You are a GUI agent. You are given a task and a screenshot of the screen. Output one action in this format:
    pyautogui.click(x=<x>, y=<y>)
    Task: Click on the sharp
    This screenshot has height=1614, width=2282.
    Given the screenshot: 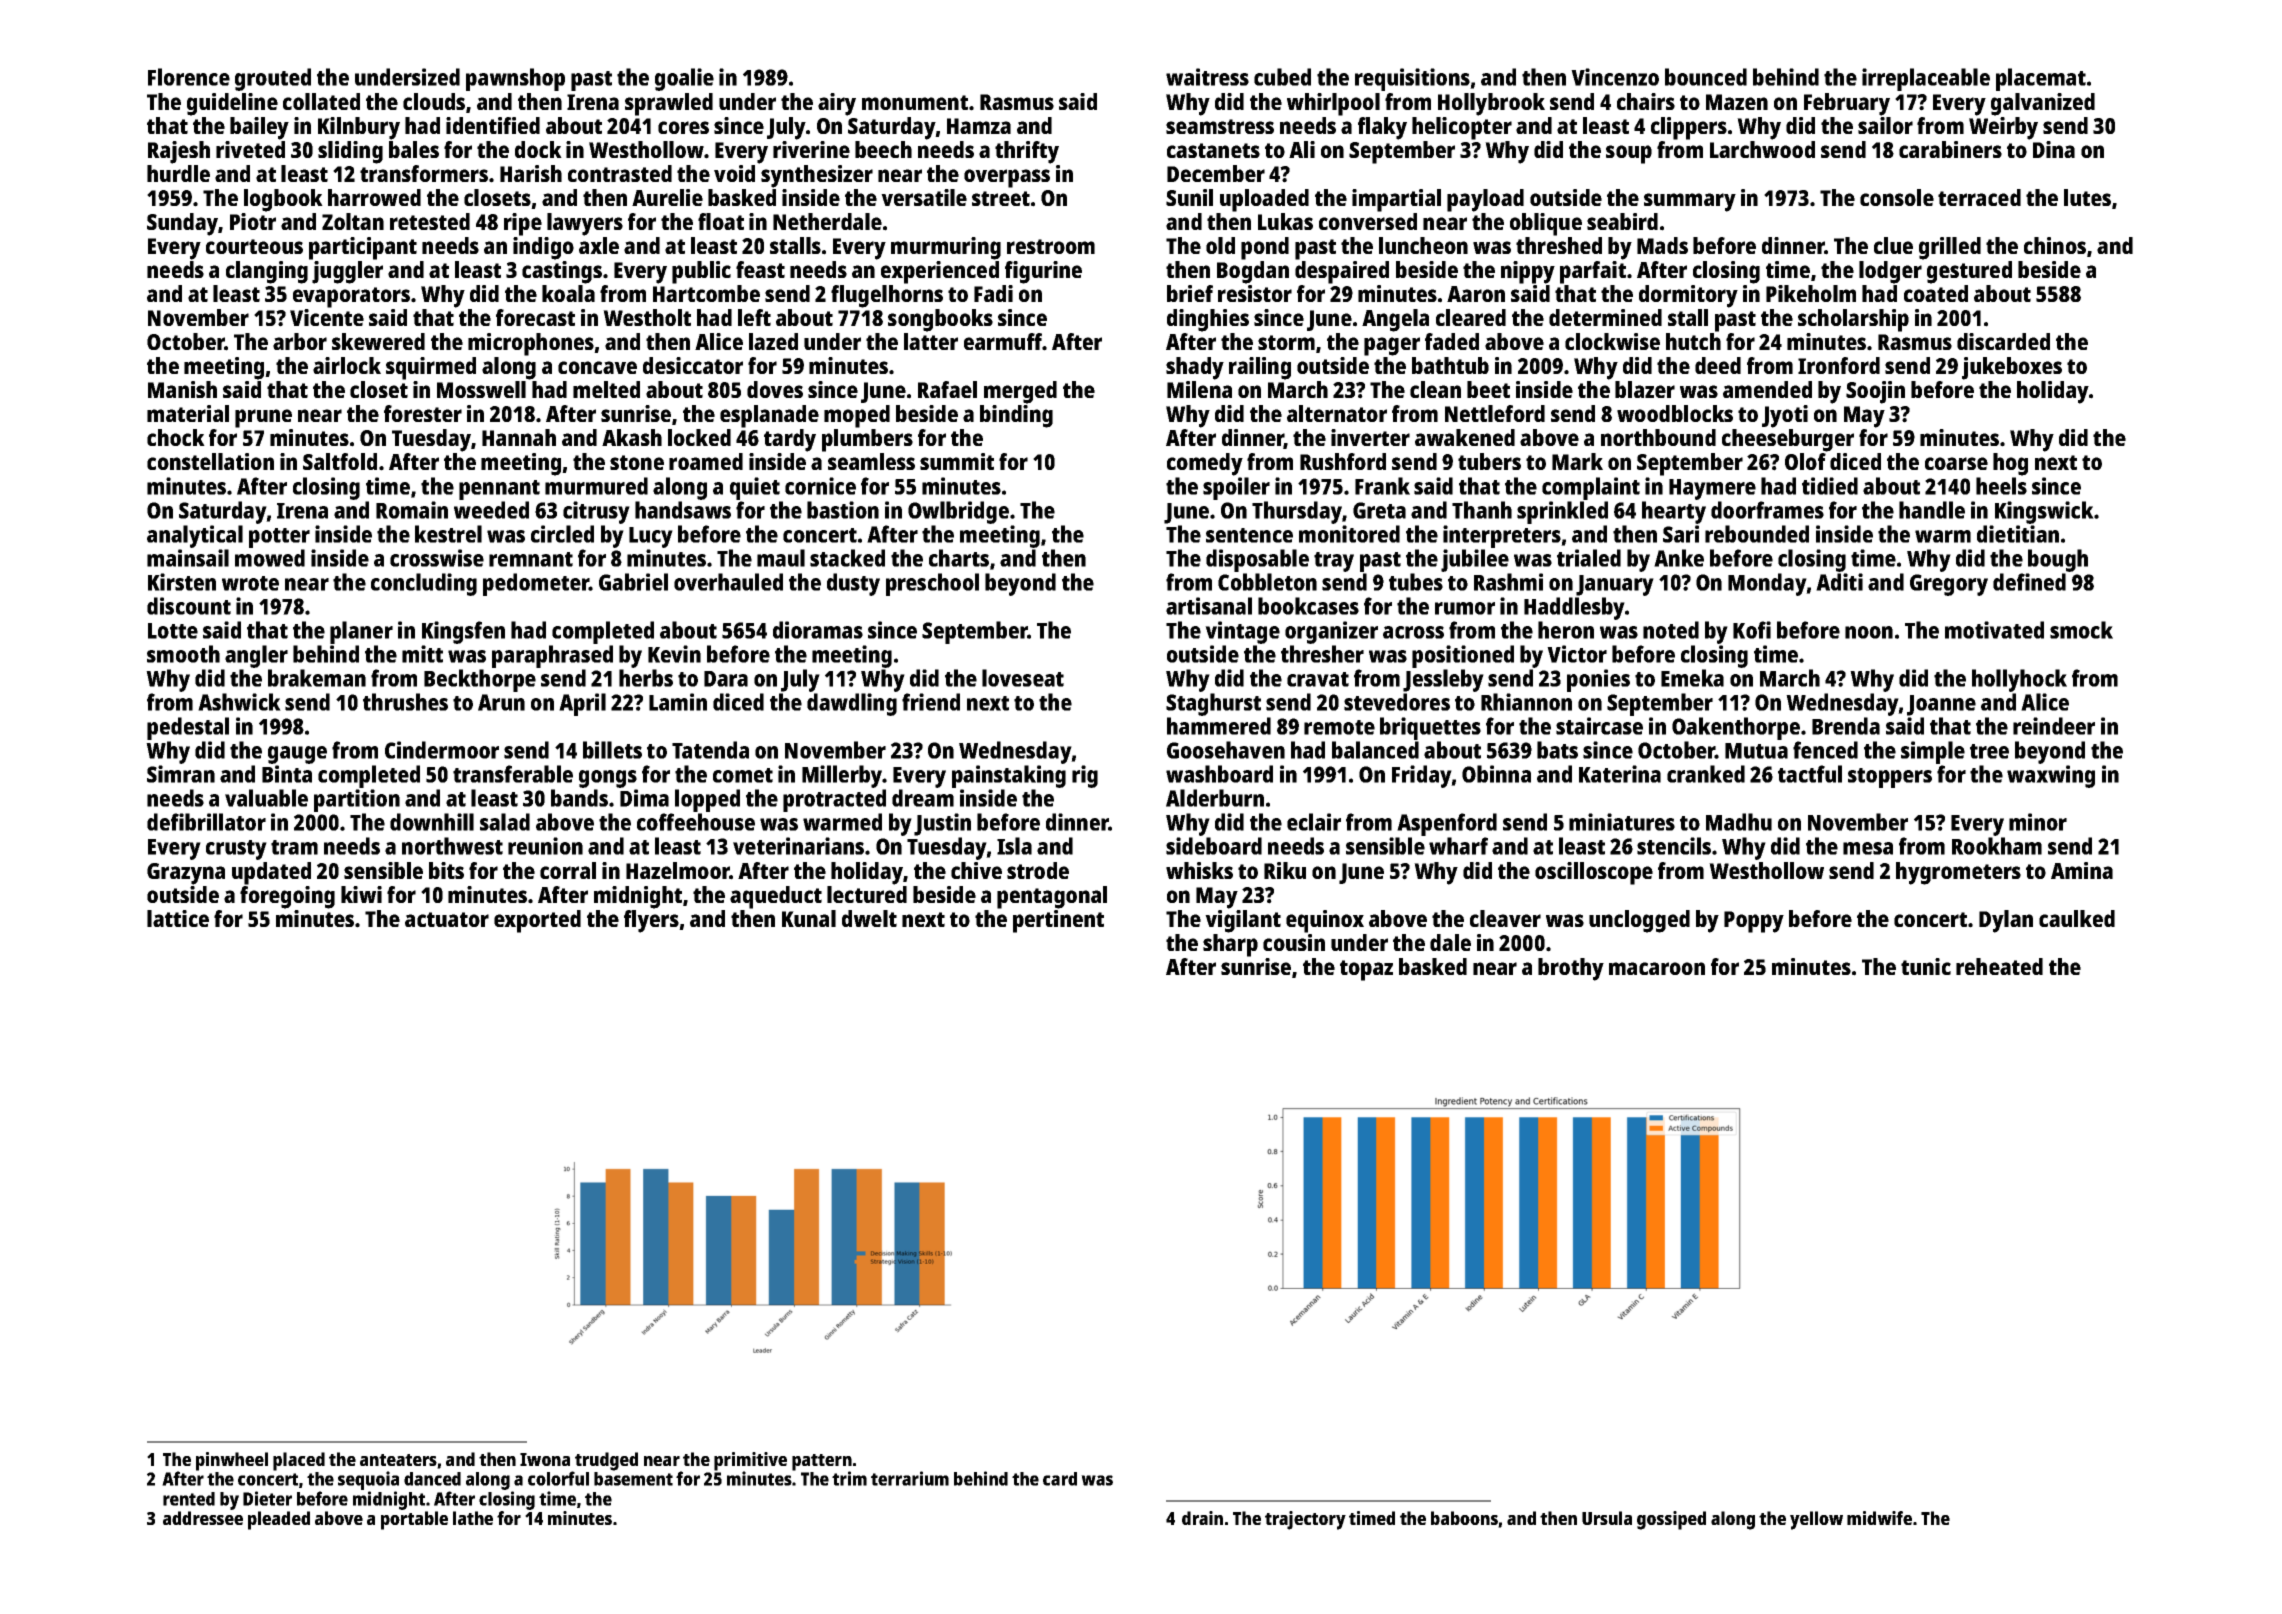 What is the action you would take?
    pyautogui.click(x=1230, y=945)
